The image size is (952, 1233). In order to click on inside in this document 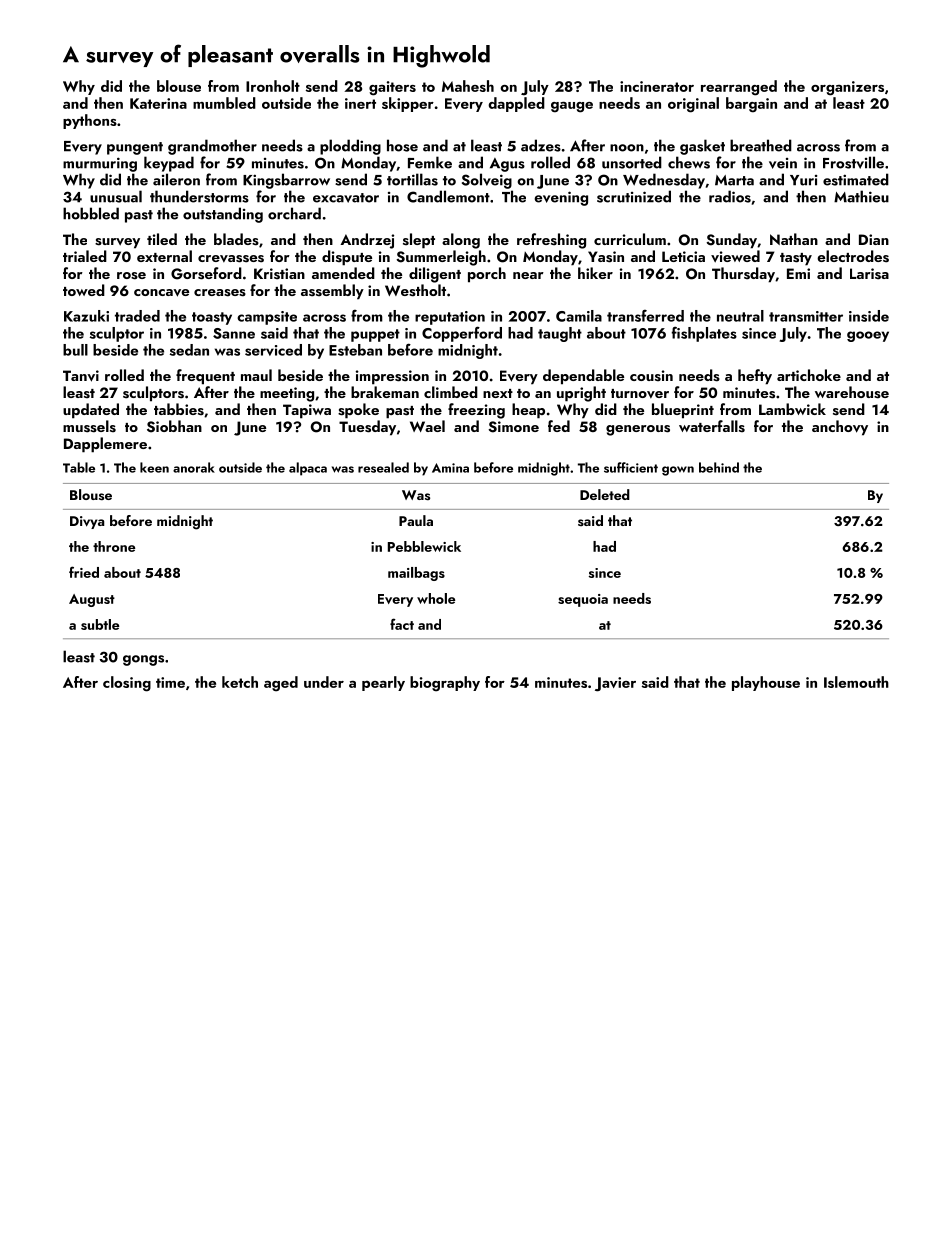, I will do `click(869, 316)`.
